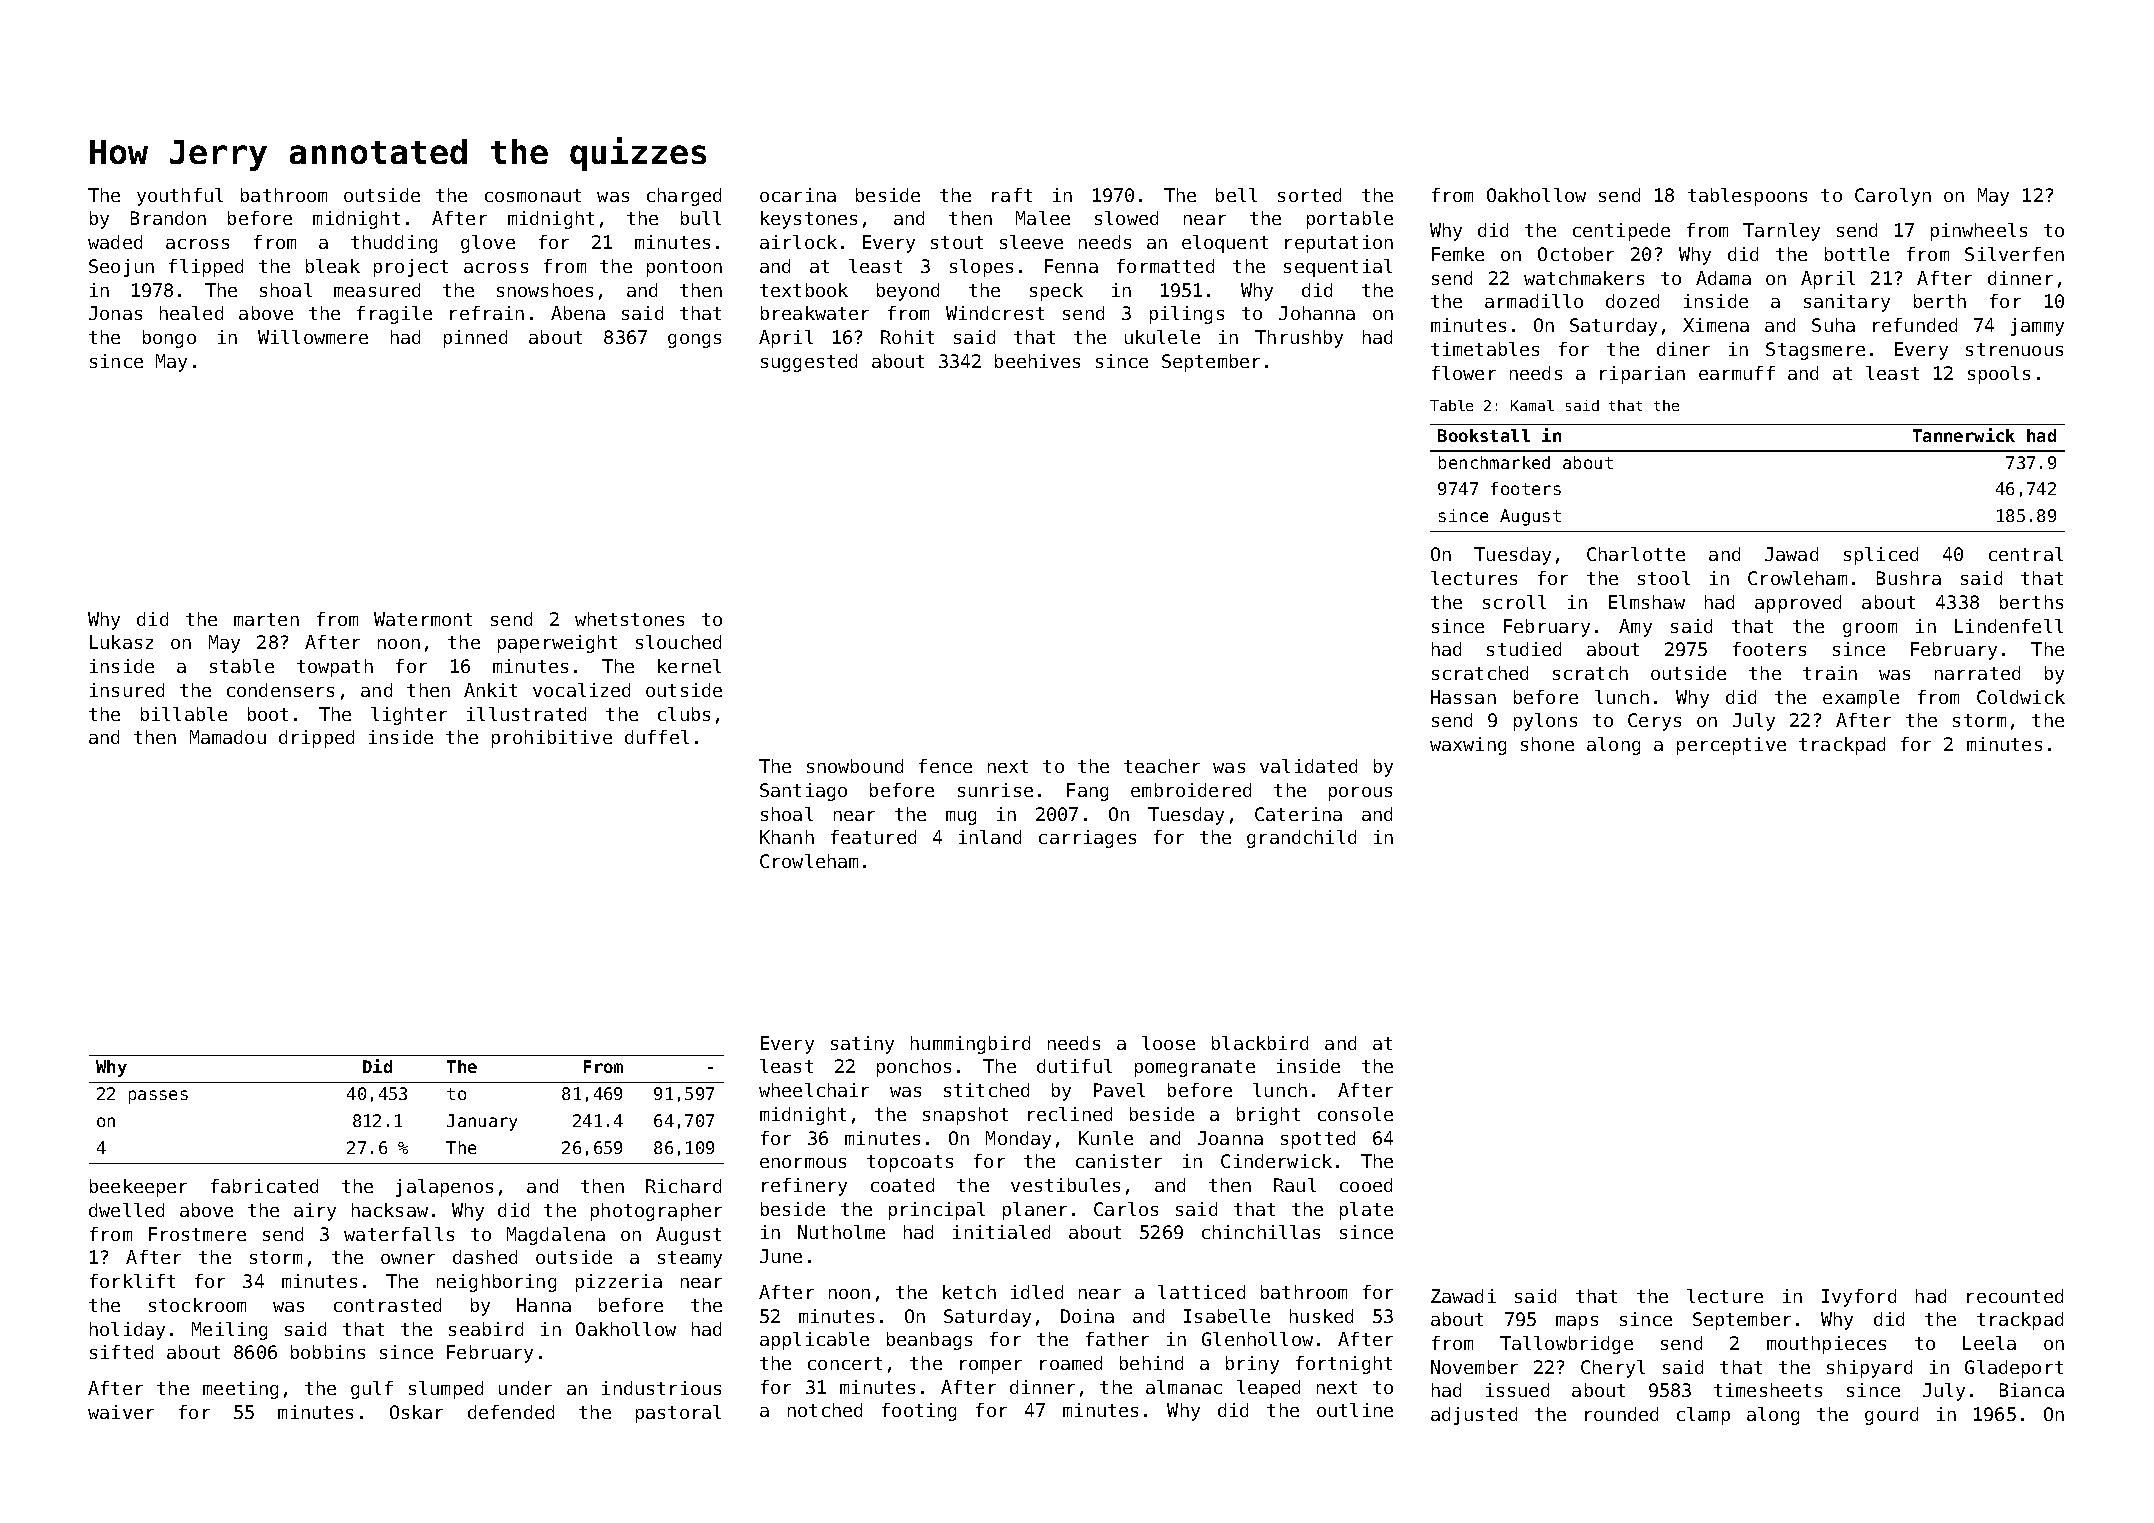 Image resolution: width=2154 pixels, height=1523 pixels. I want to click on sorted, so click(1309, 195).
